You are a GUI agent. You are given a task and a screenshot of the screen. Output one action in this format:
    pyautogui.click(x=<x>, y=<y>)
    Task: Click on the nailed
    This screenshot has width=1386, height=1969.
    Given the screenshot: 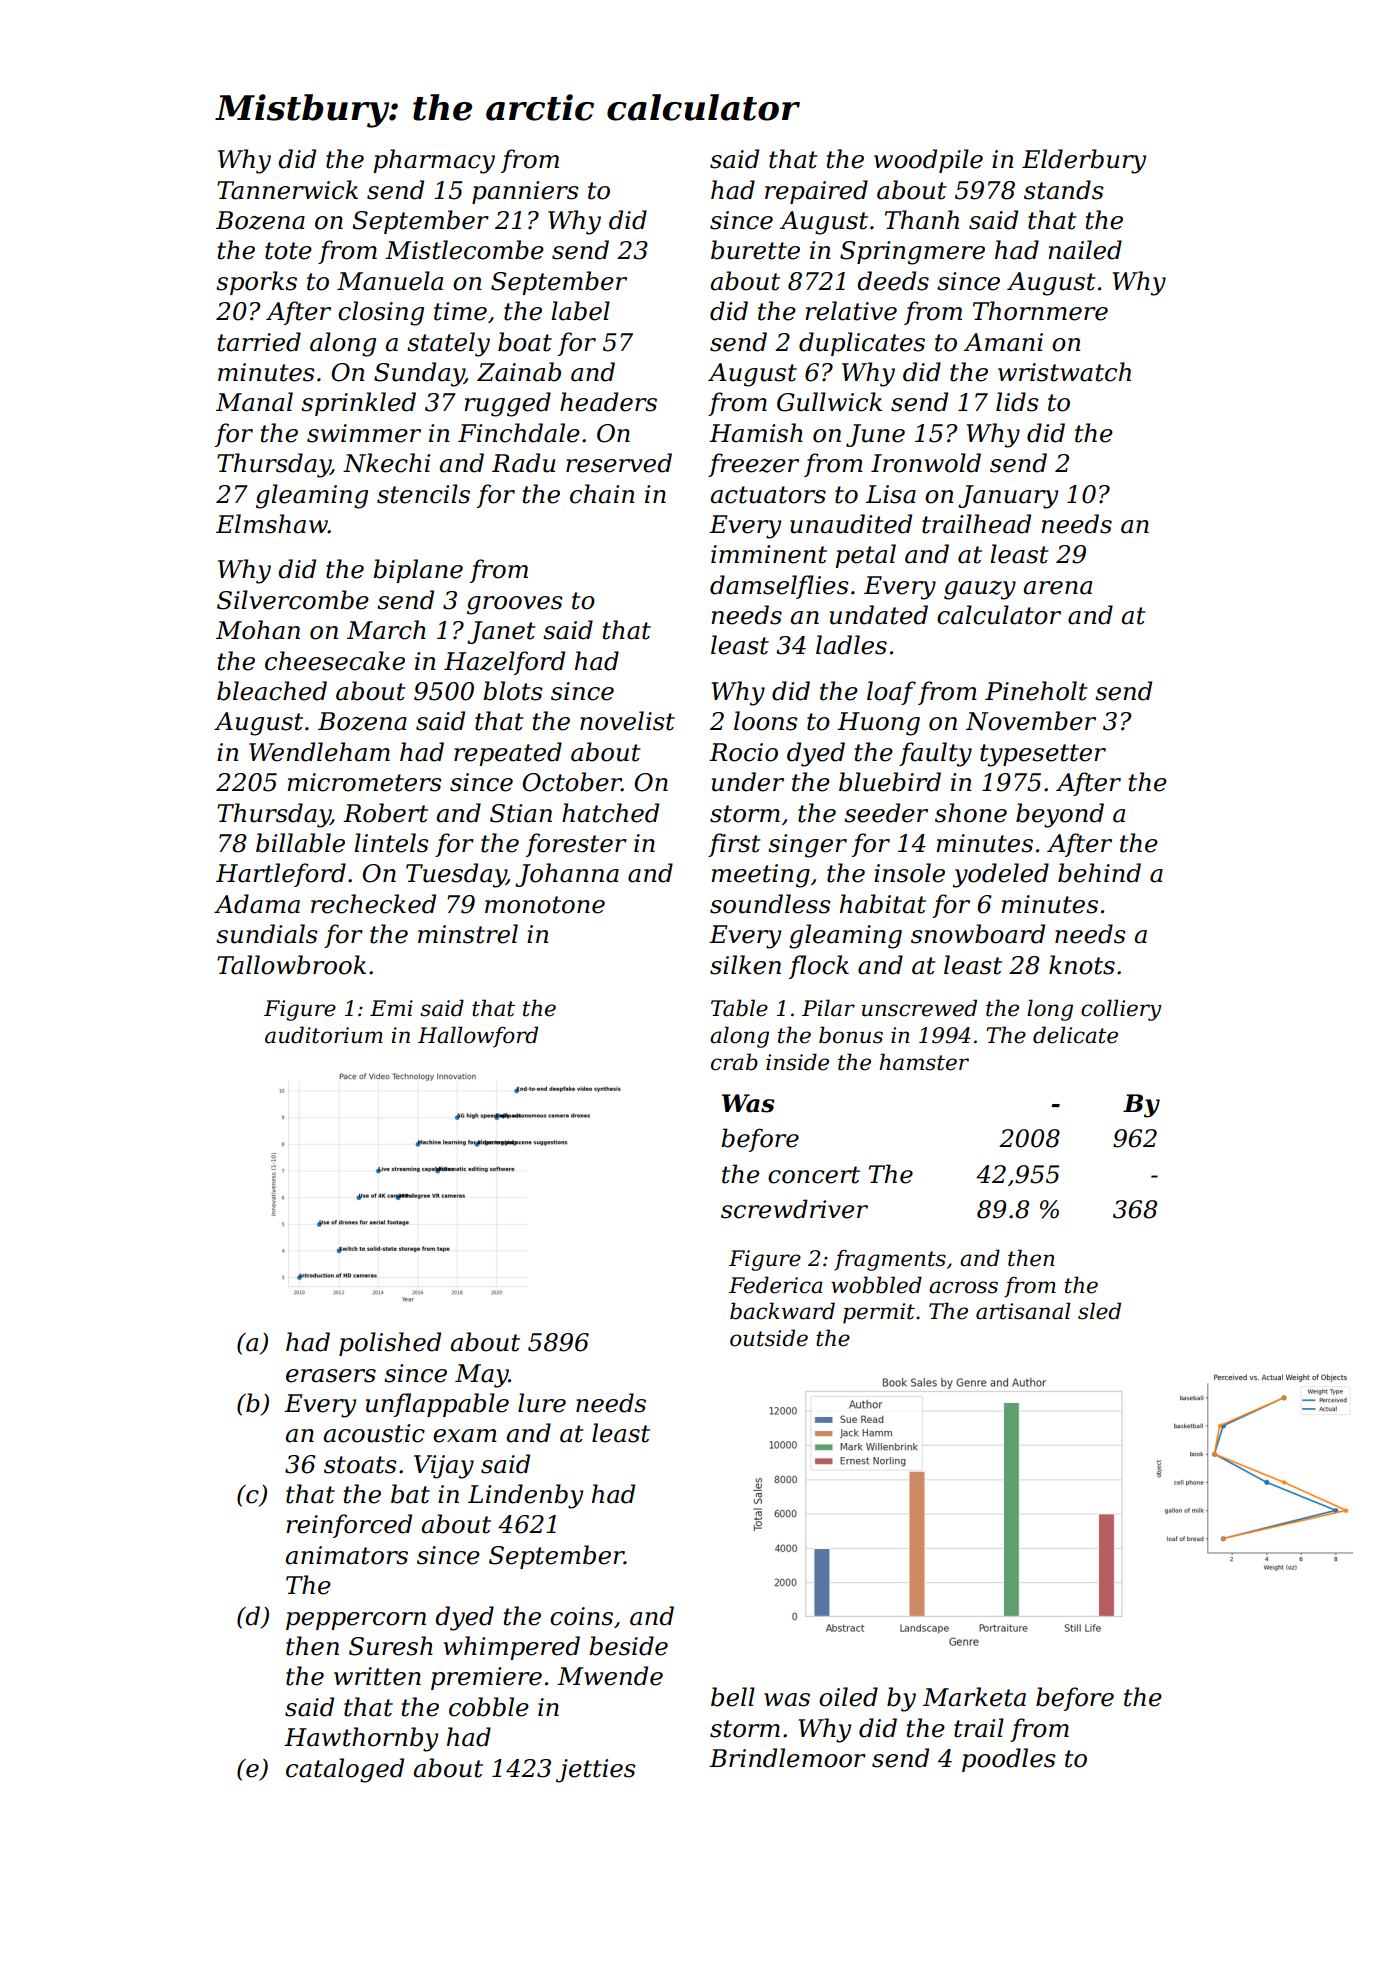 What is the action you would take?
    pyautogui.click(x=1085, y=250)
